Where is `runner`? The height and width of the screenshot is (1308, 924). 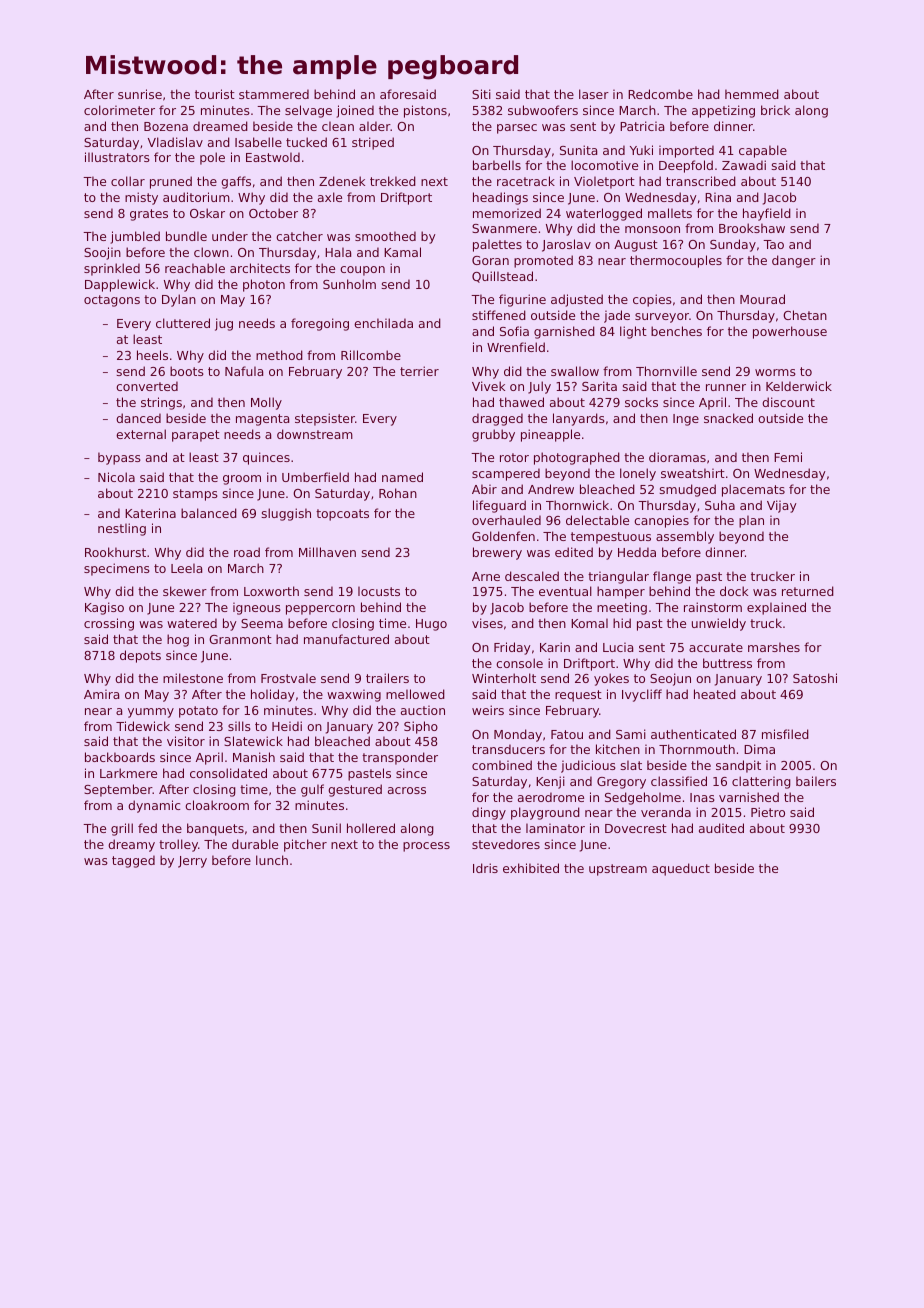
runner is located at coordinates (726, 387).
